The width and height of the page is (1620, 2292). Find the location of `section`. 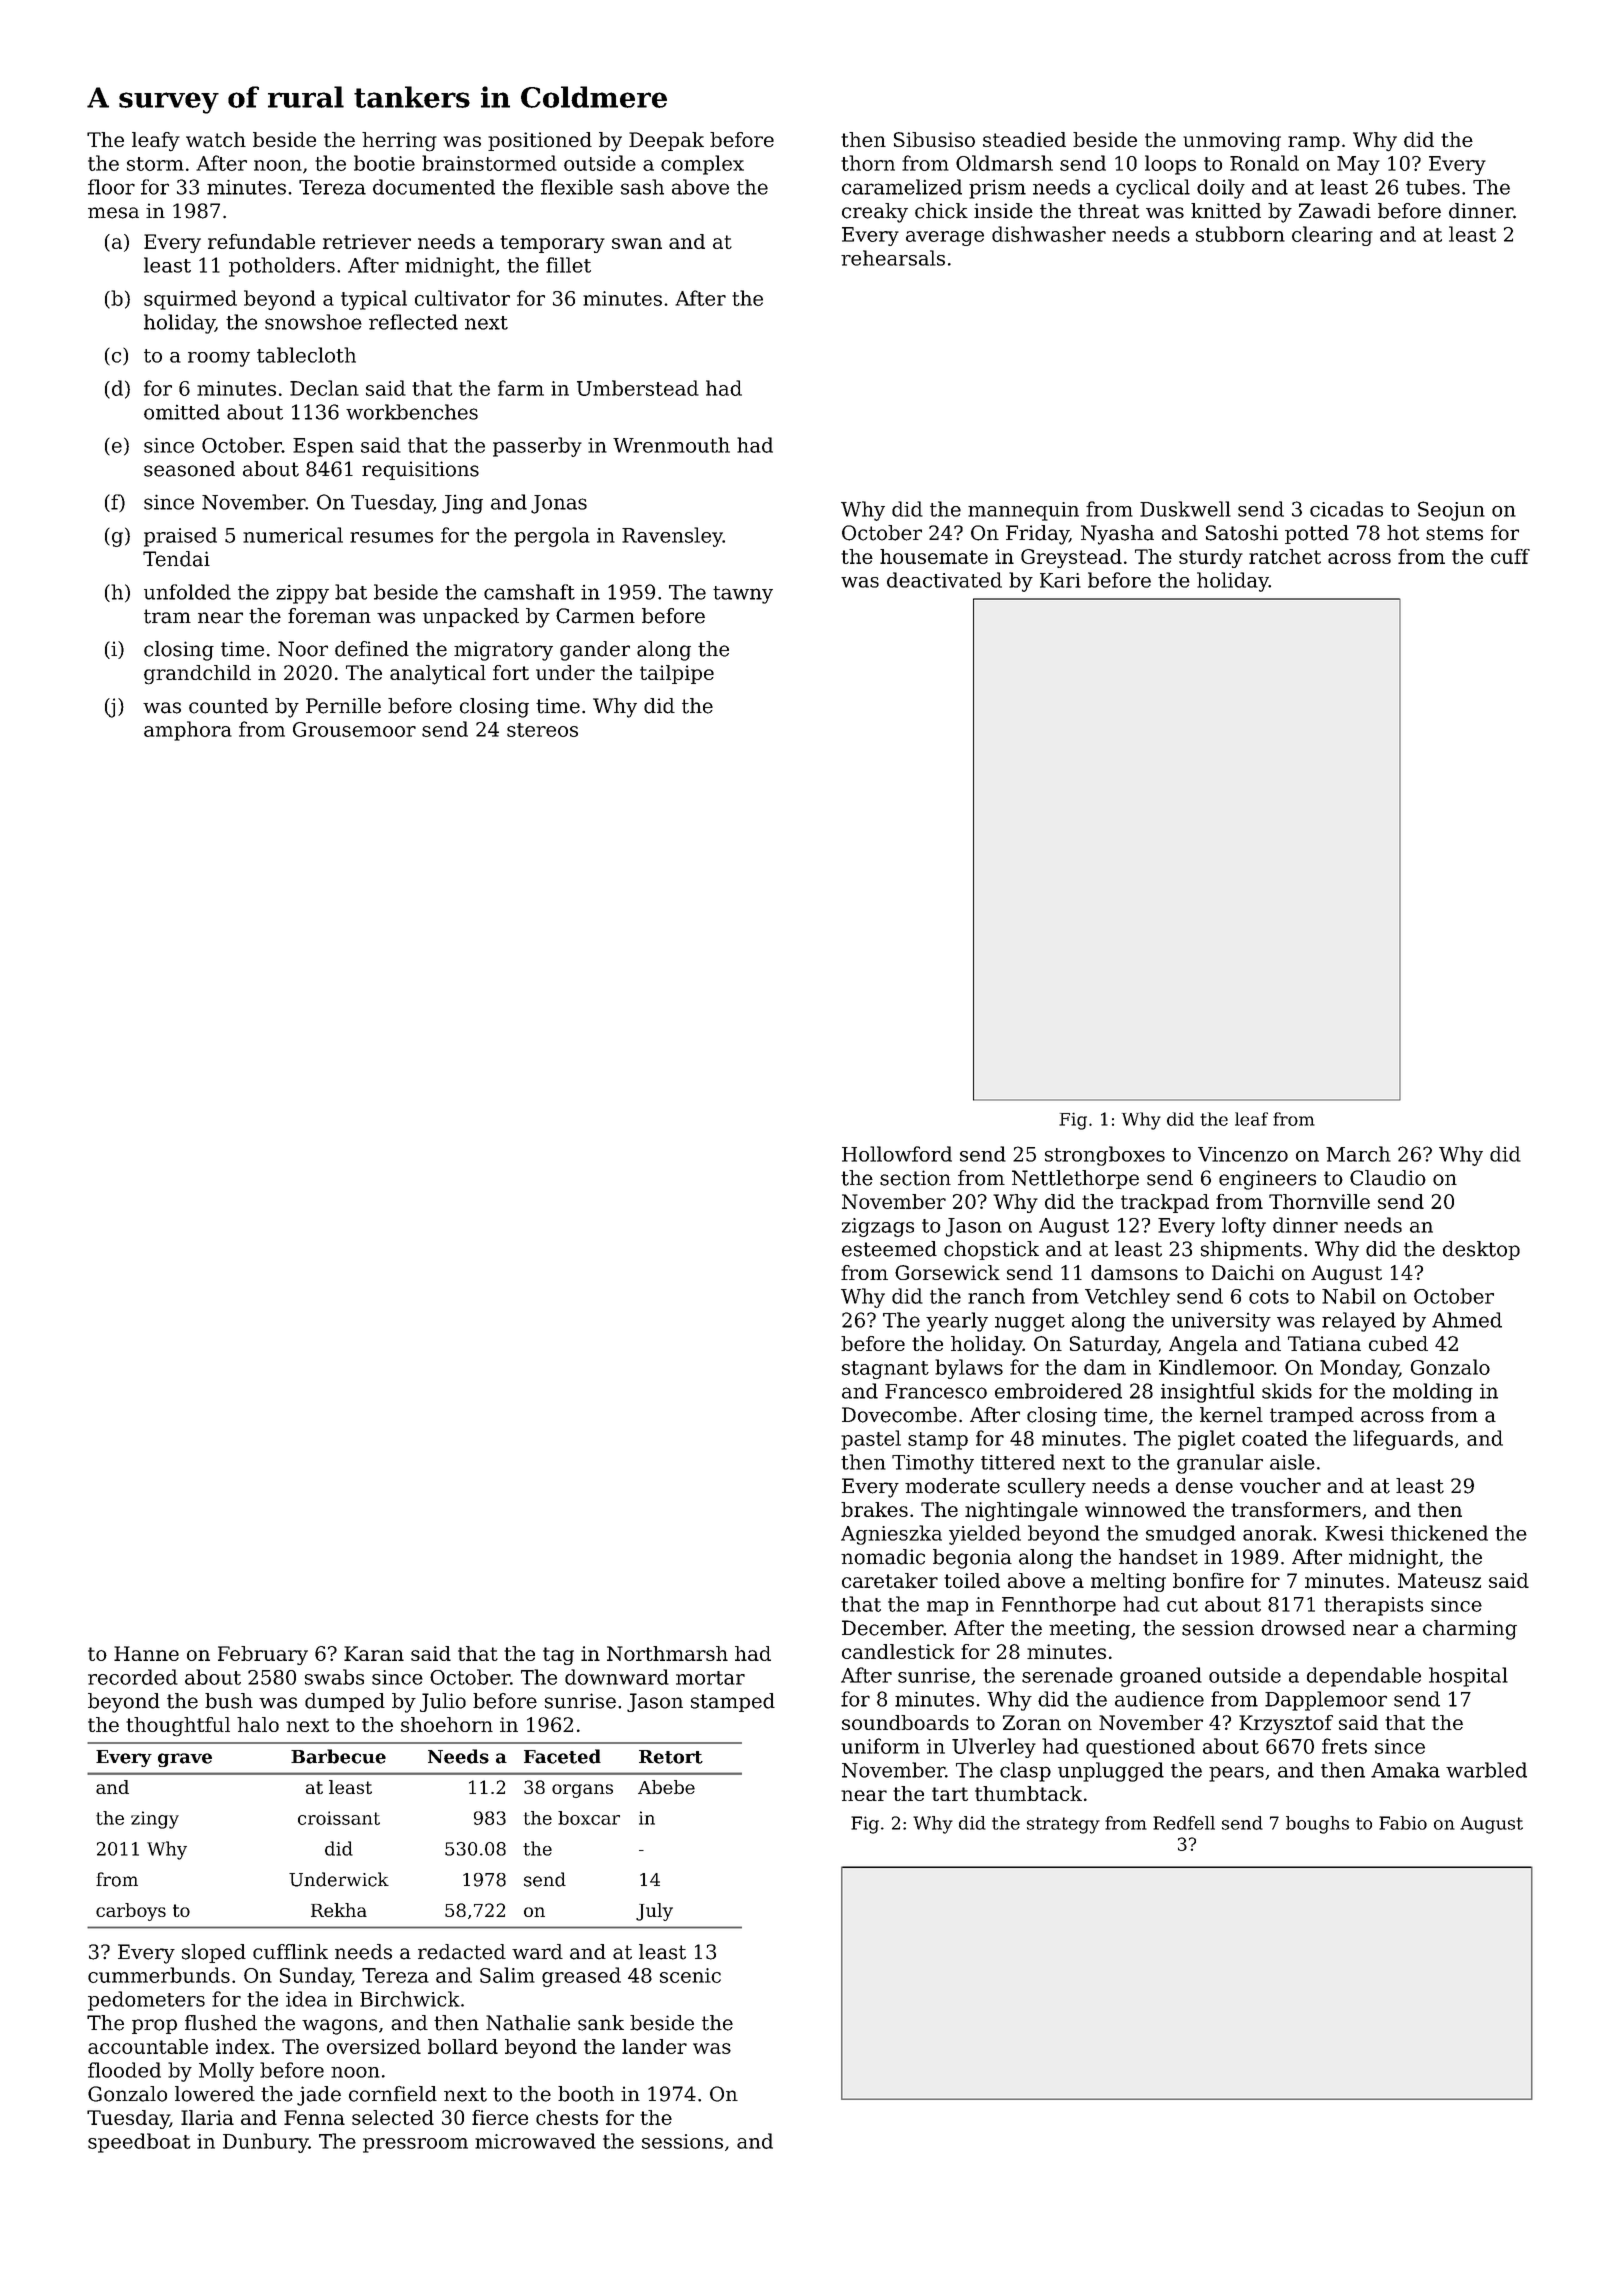

section is located at coordinates (915, 1178).
